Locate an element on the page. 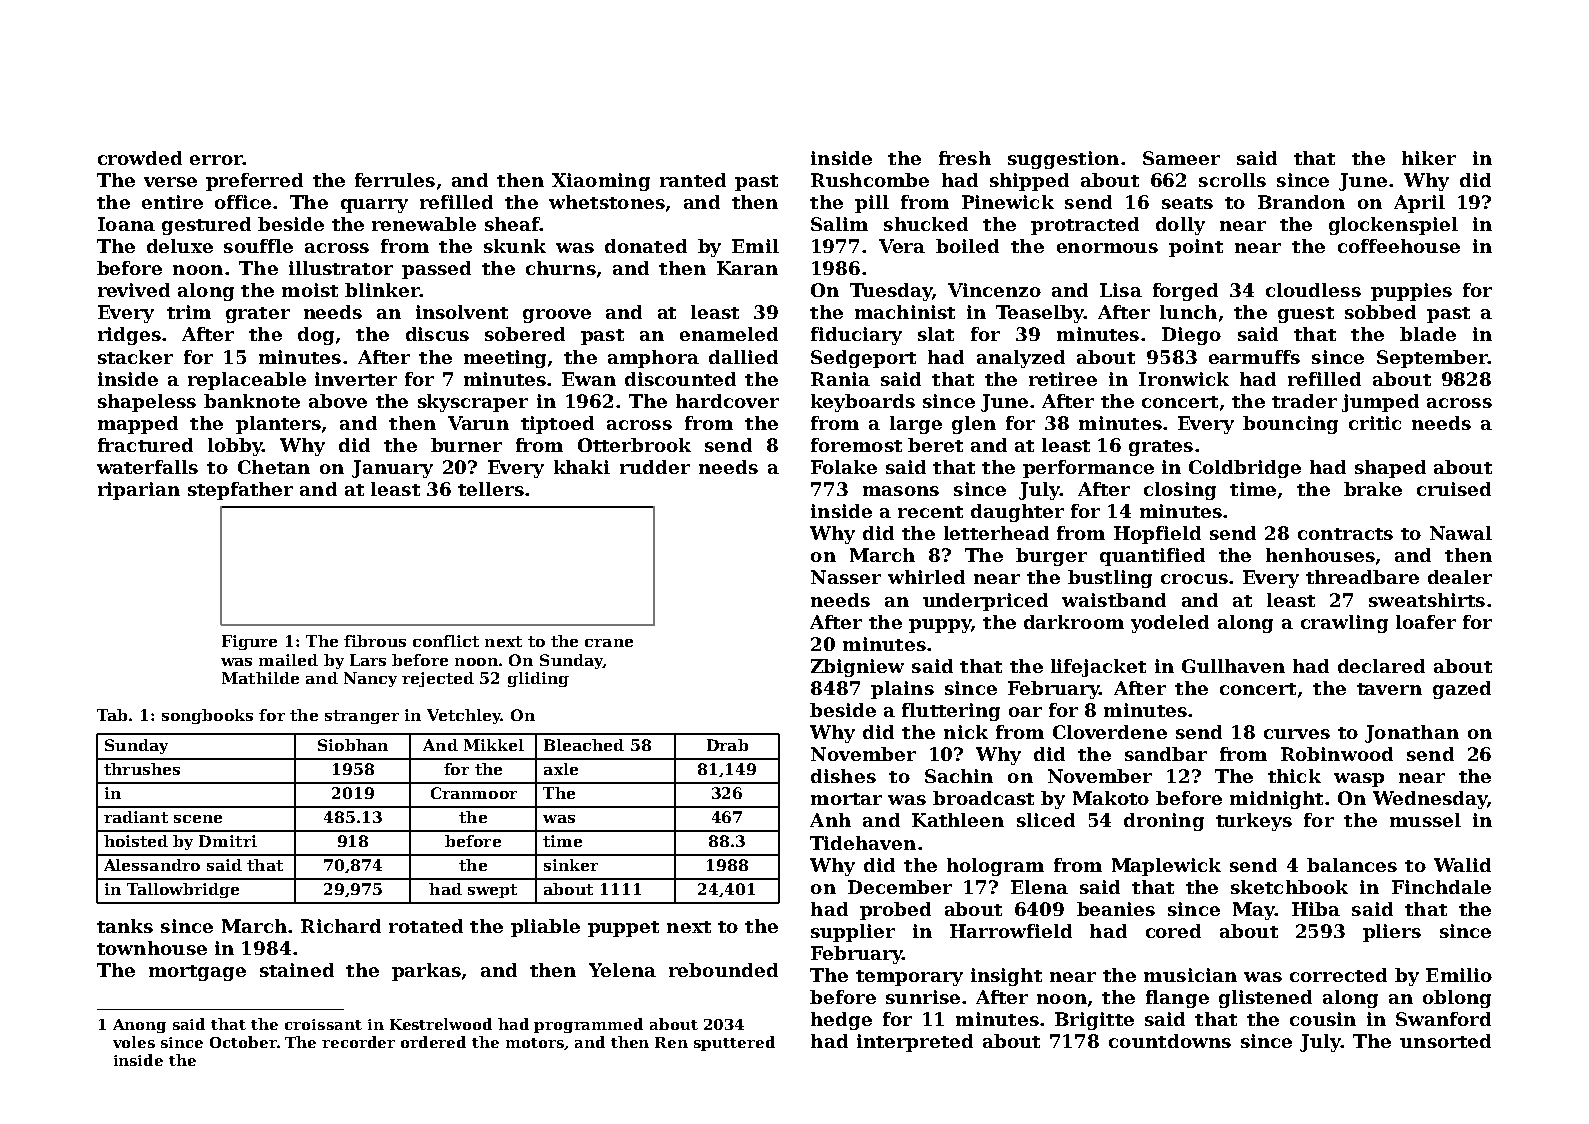  sinker is located at coordinates (571, 865).
